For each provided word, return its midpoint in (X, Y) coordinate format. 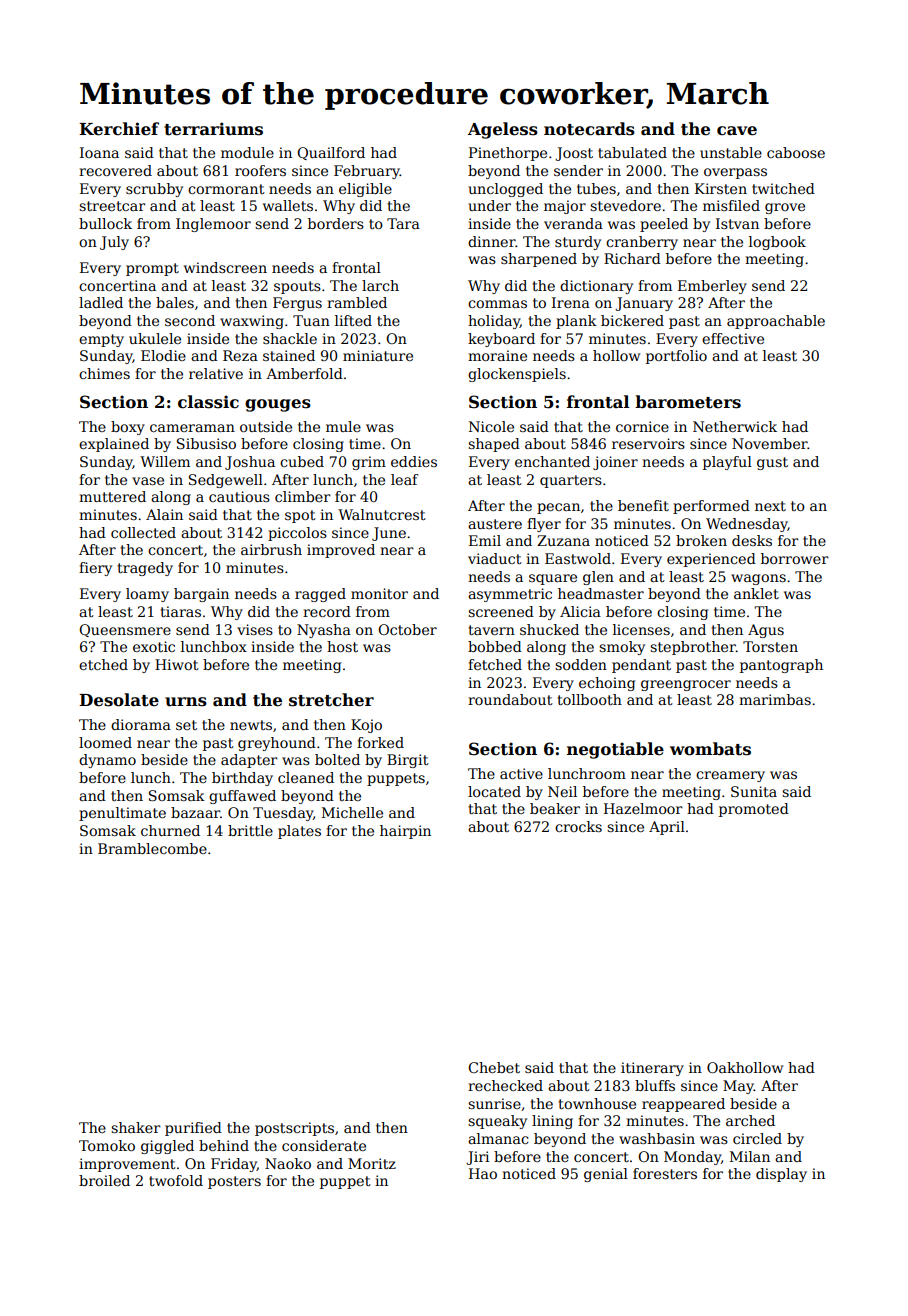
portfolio (676, 357)
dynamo (107, 761)
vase (148, 481)
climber (303, 496)
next (770, 506)
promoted (754, 810)
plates (299, 832)
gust (772, 463)
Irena (571, 302)
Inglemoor (213, 225)
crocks (578, 826)
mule (343, 426)
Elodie (163, 355)
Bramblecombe (152, 848)
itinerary (652, 1069)
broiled (104, 1180)
